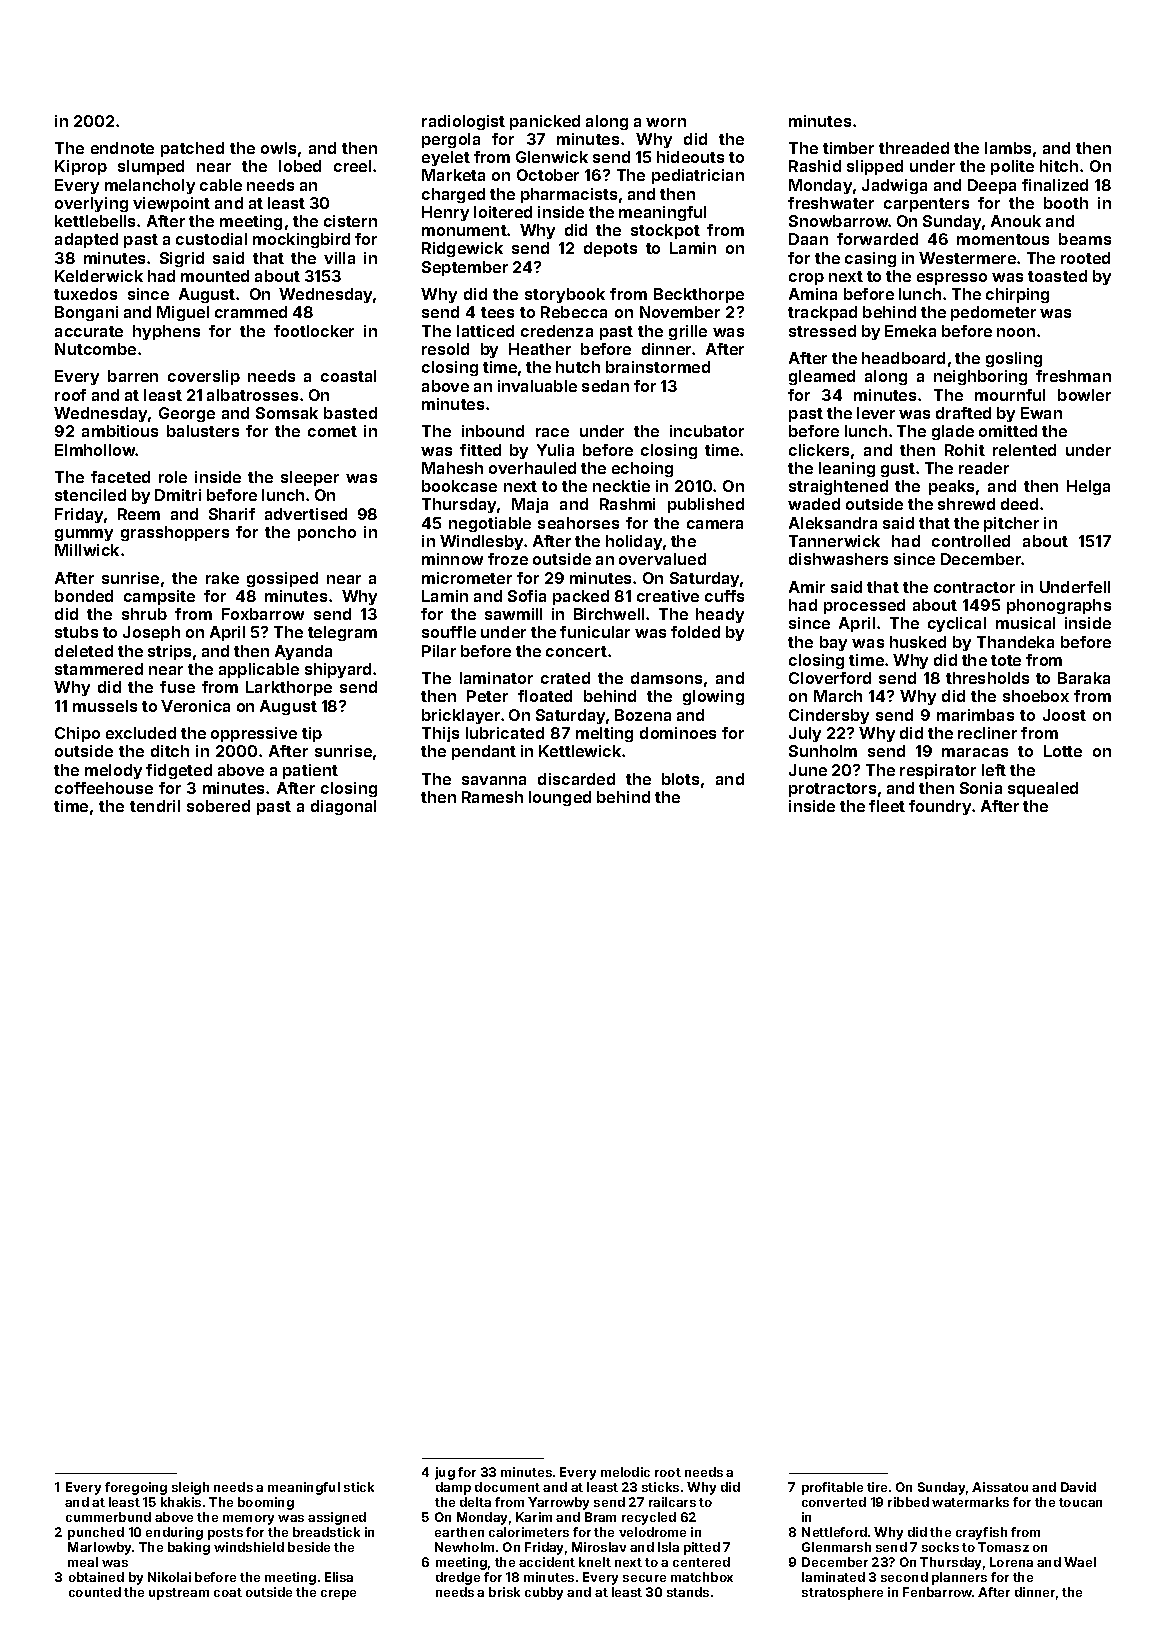  I want to click on tendril, so click(155, 806).
